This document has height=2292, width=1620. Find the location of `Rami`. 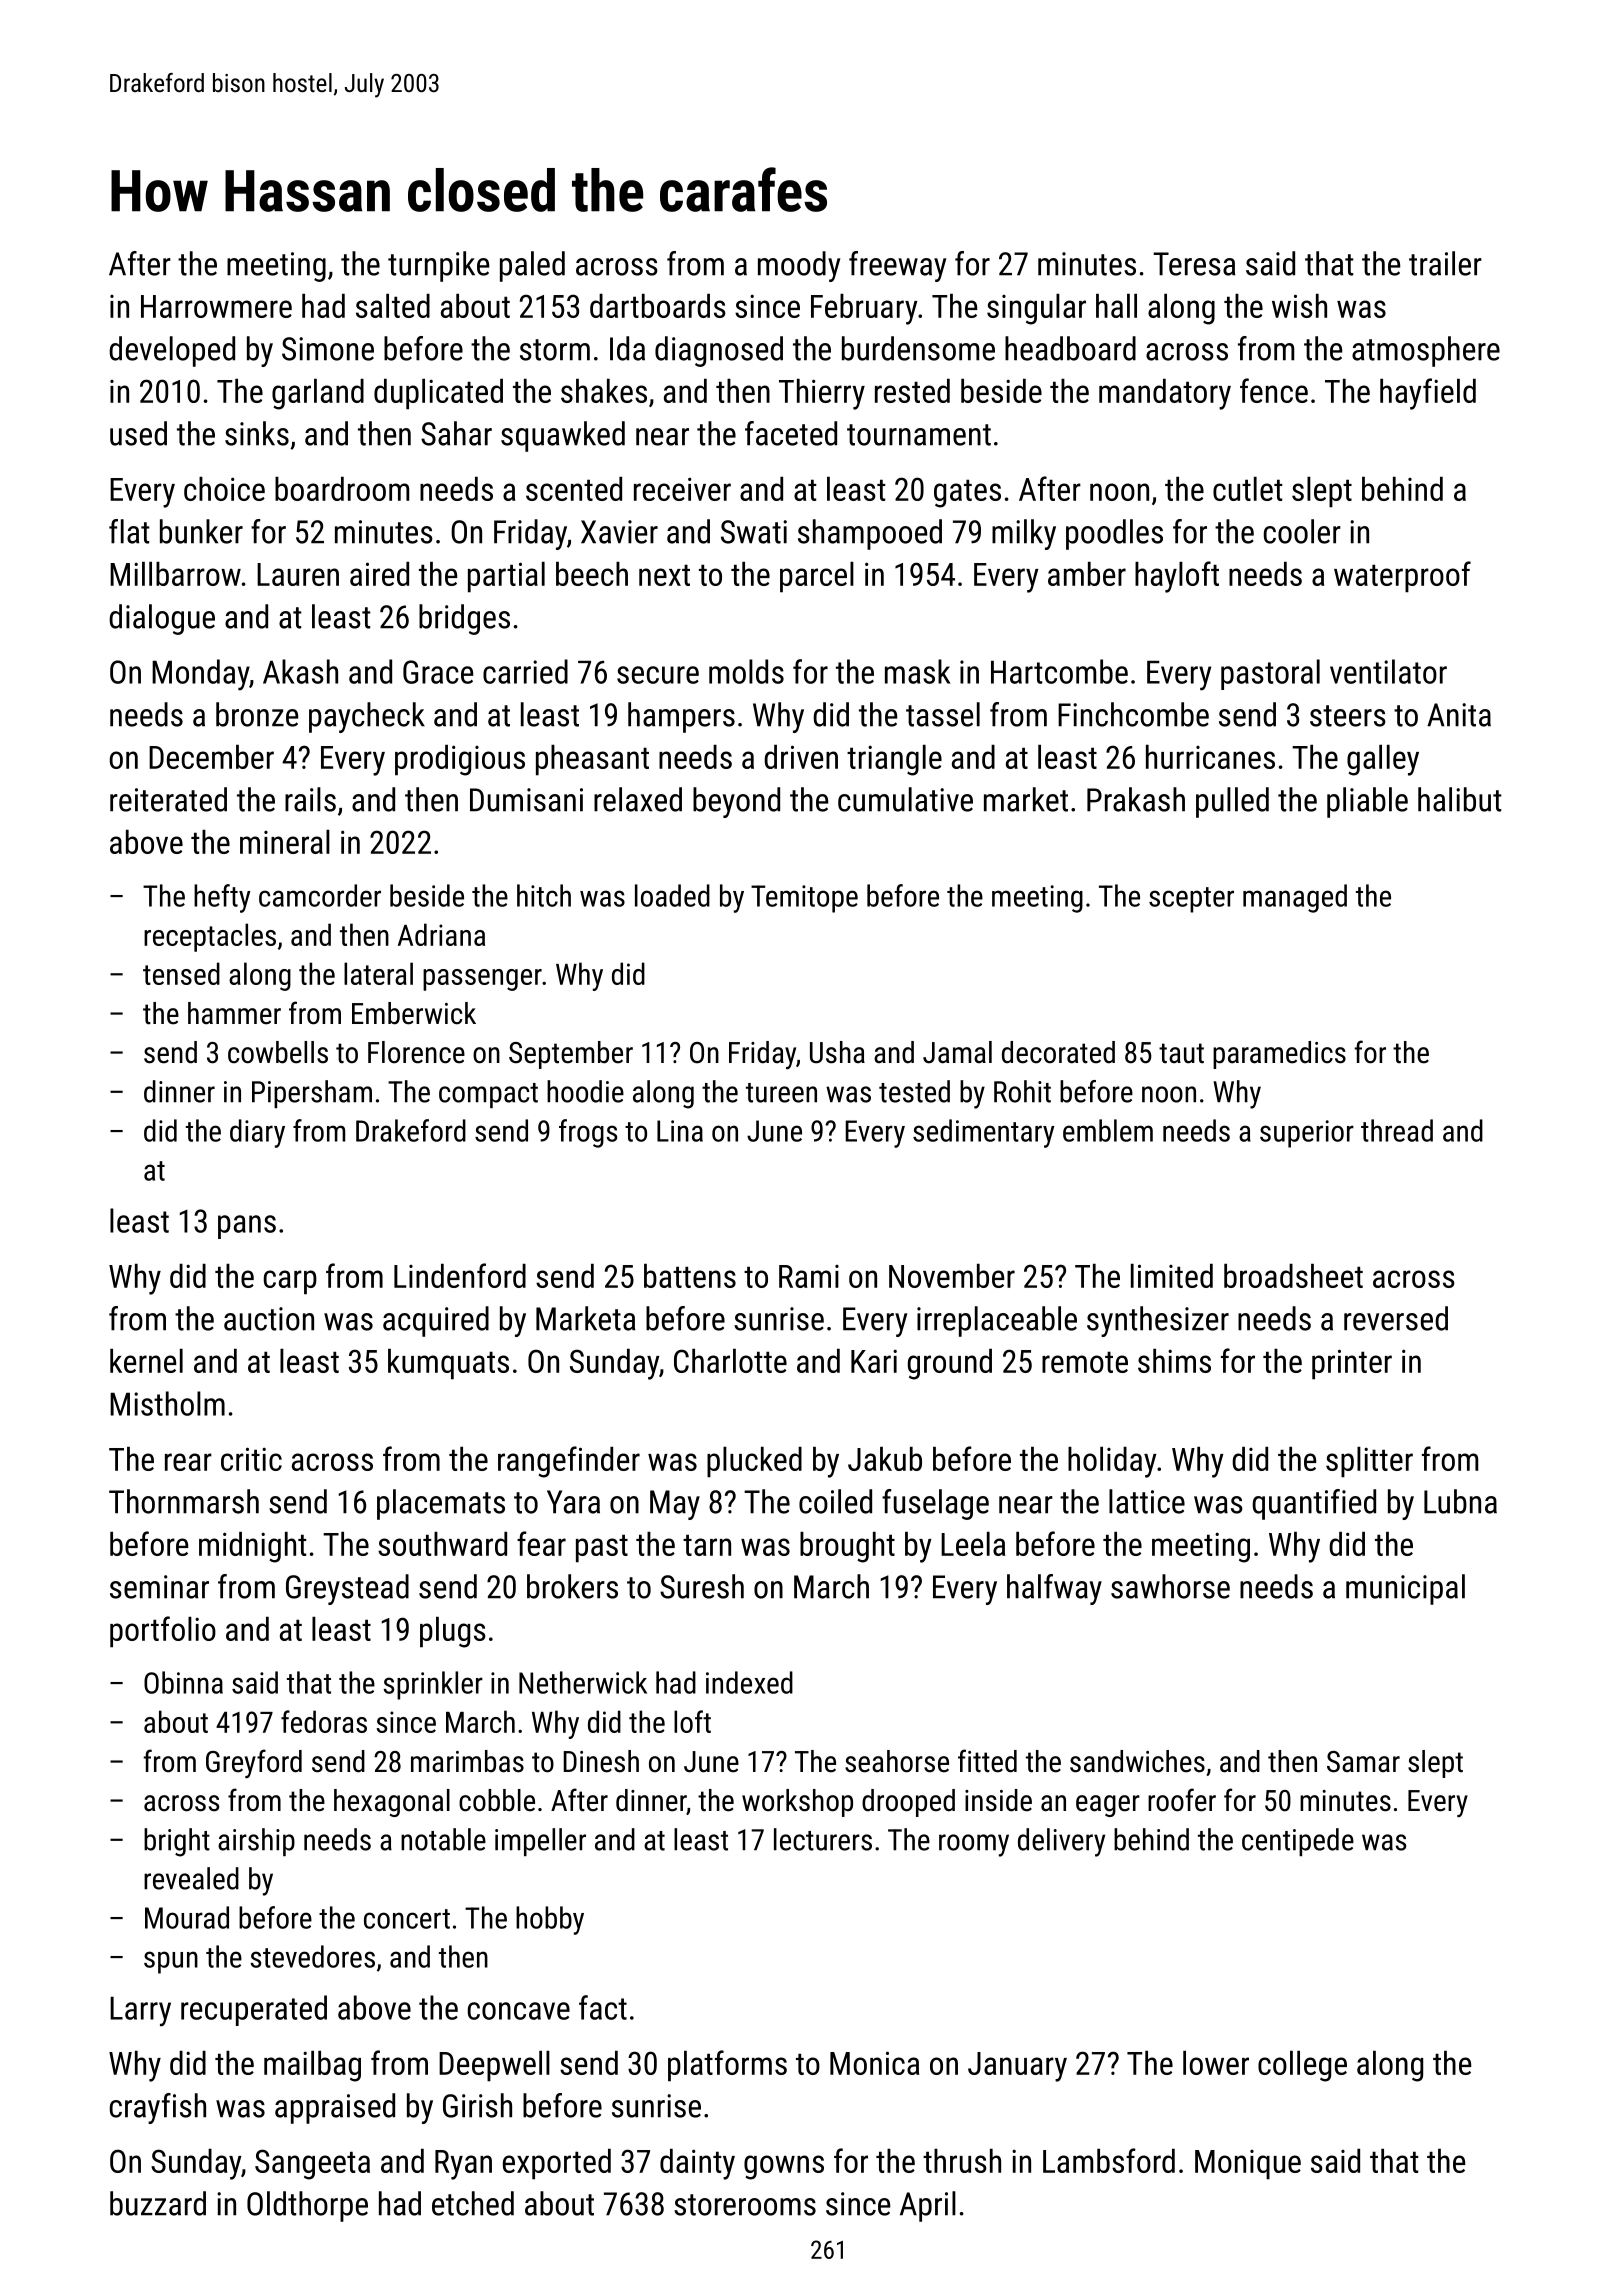

Rami is located at coordinates (809, 1276).
